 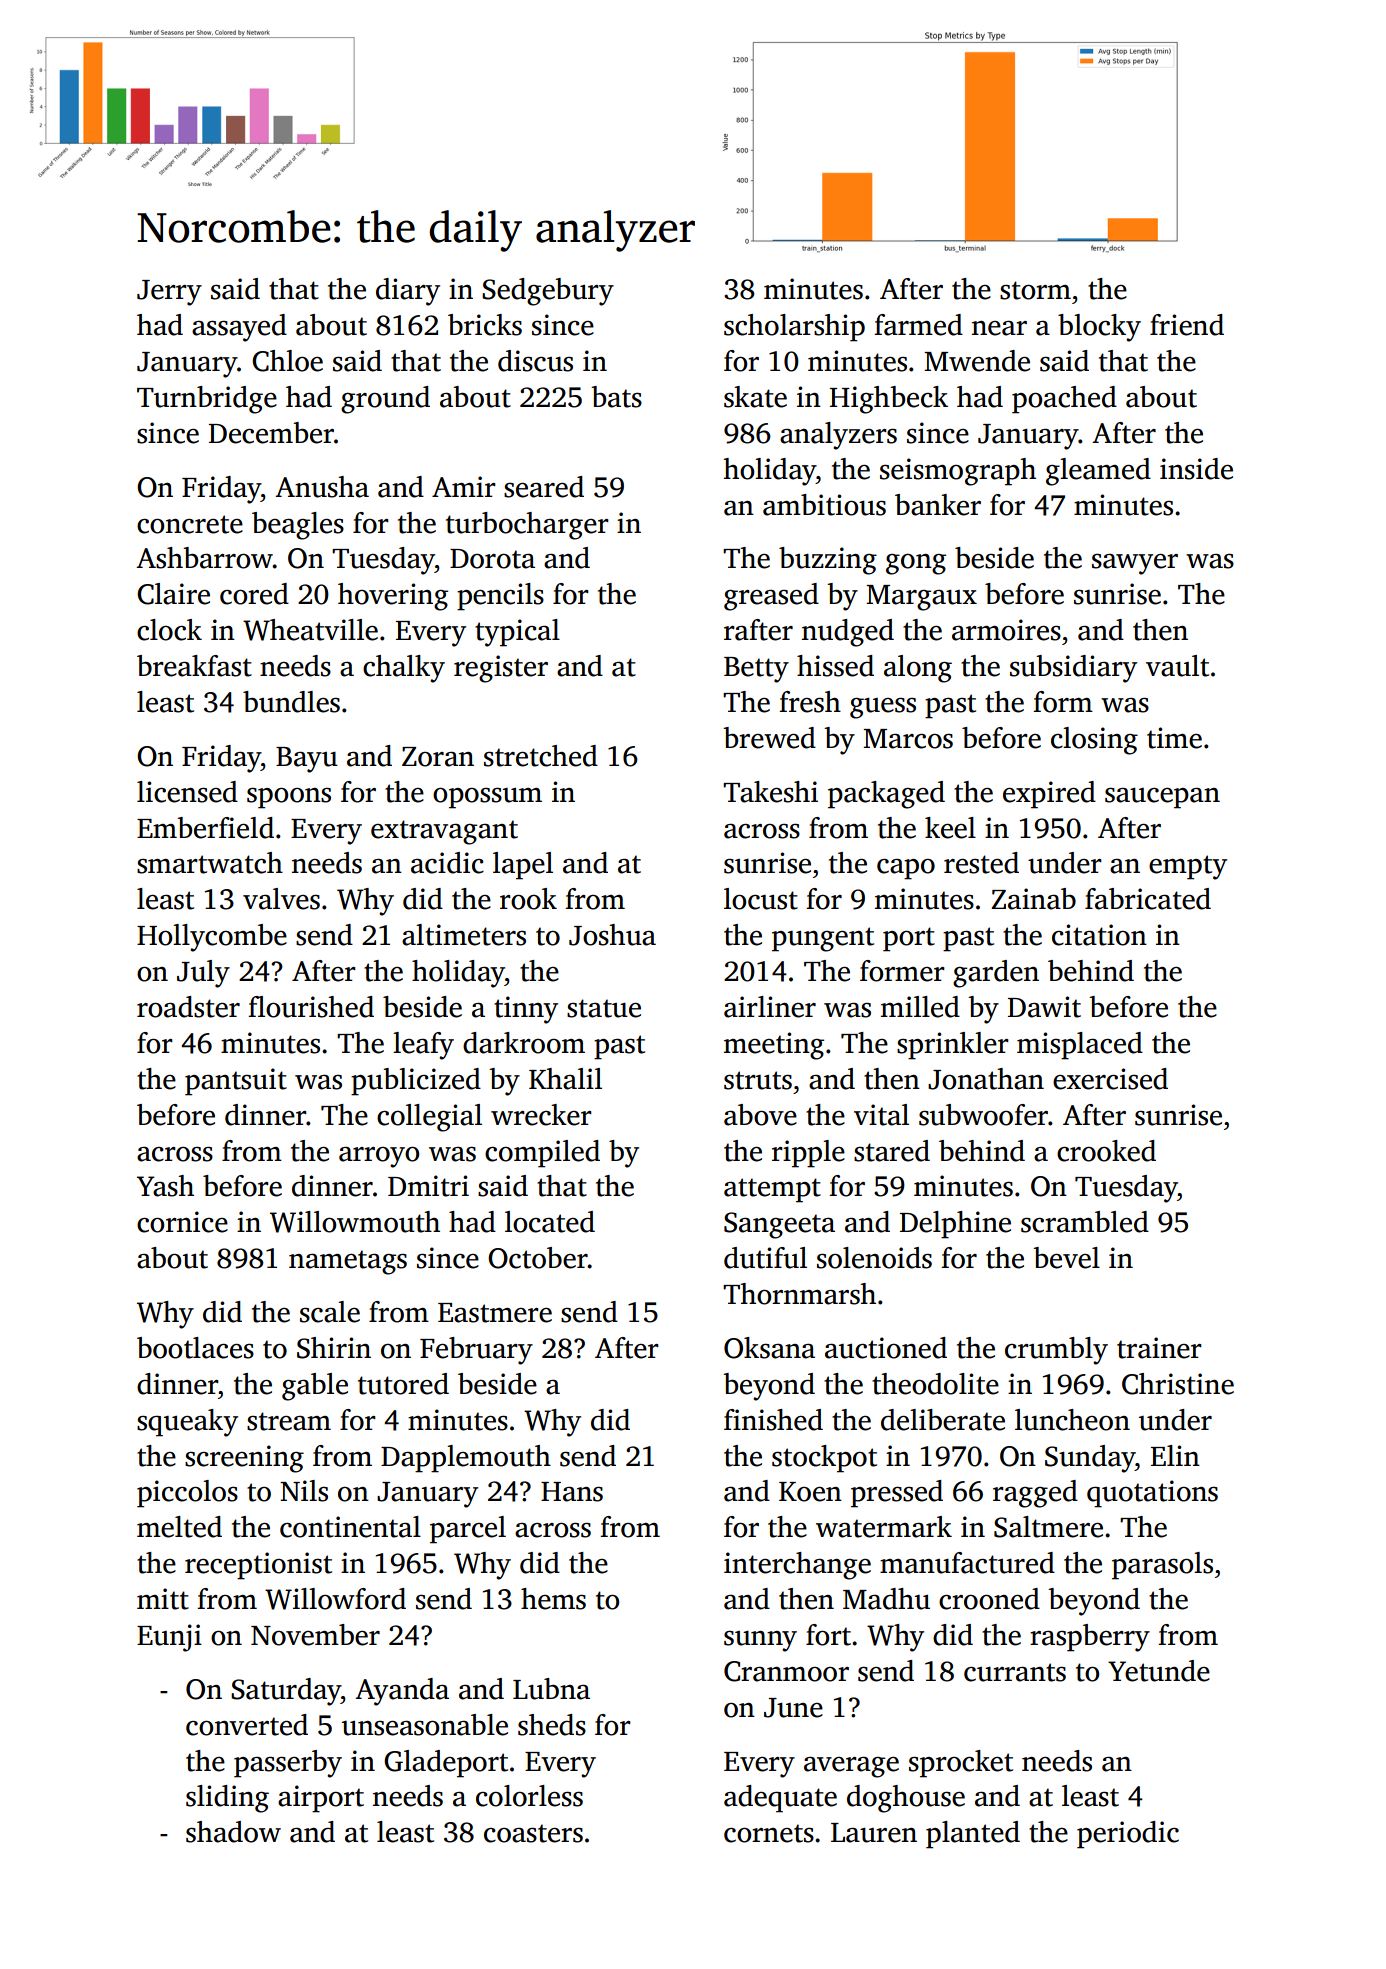 I want to click on Christine, so click(x=1178, y=1384).
